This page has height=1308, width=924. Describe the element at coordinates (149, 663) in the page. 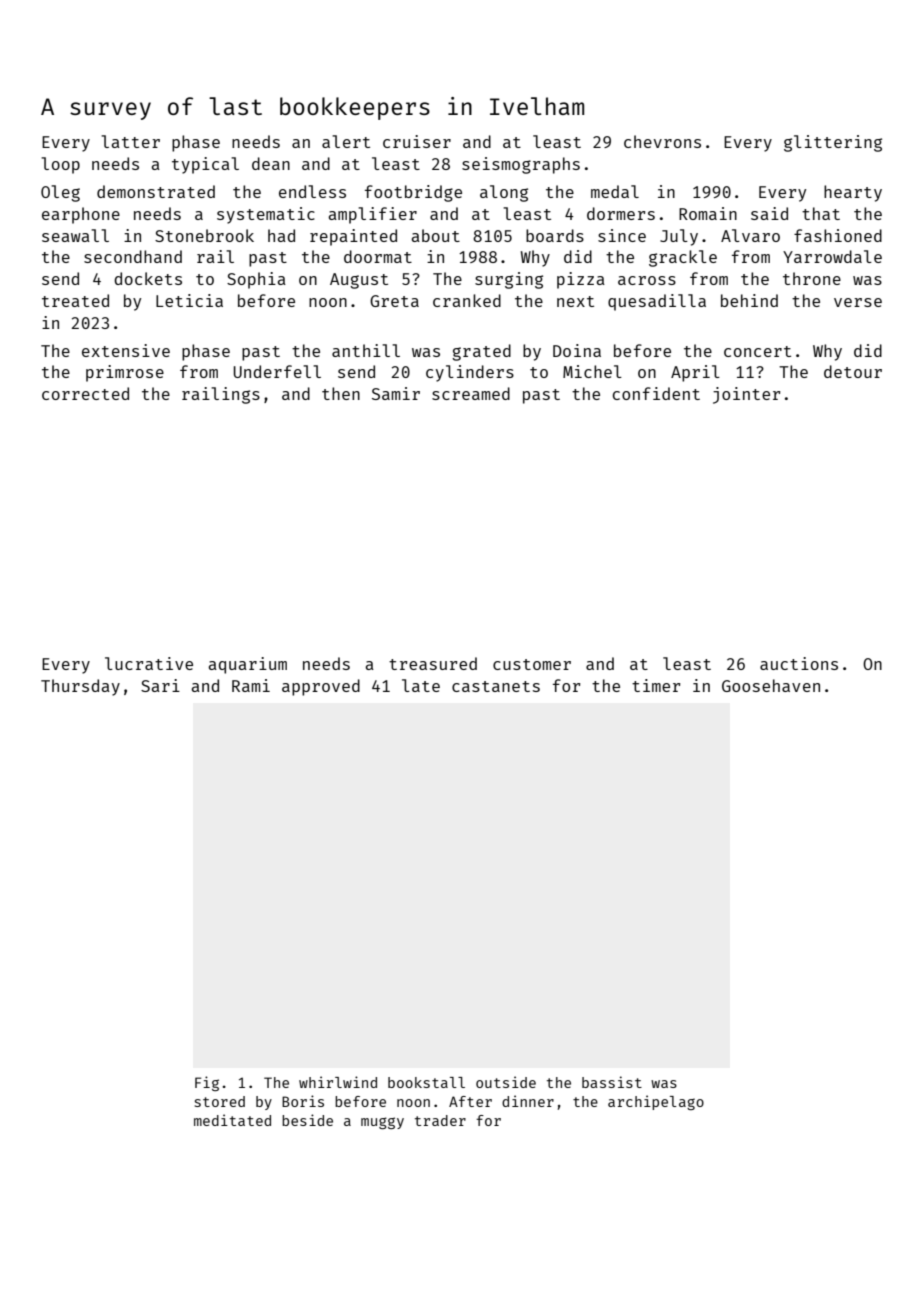

I see `lucrative` at that location.
